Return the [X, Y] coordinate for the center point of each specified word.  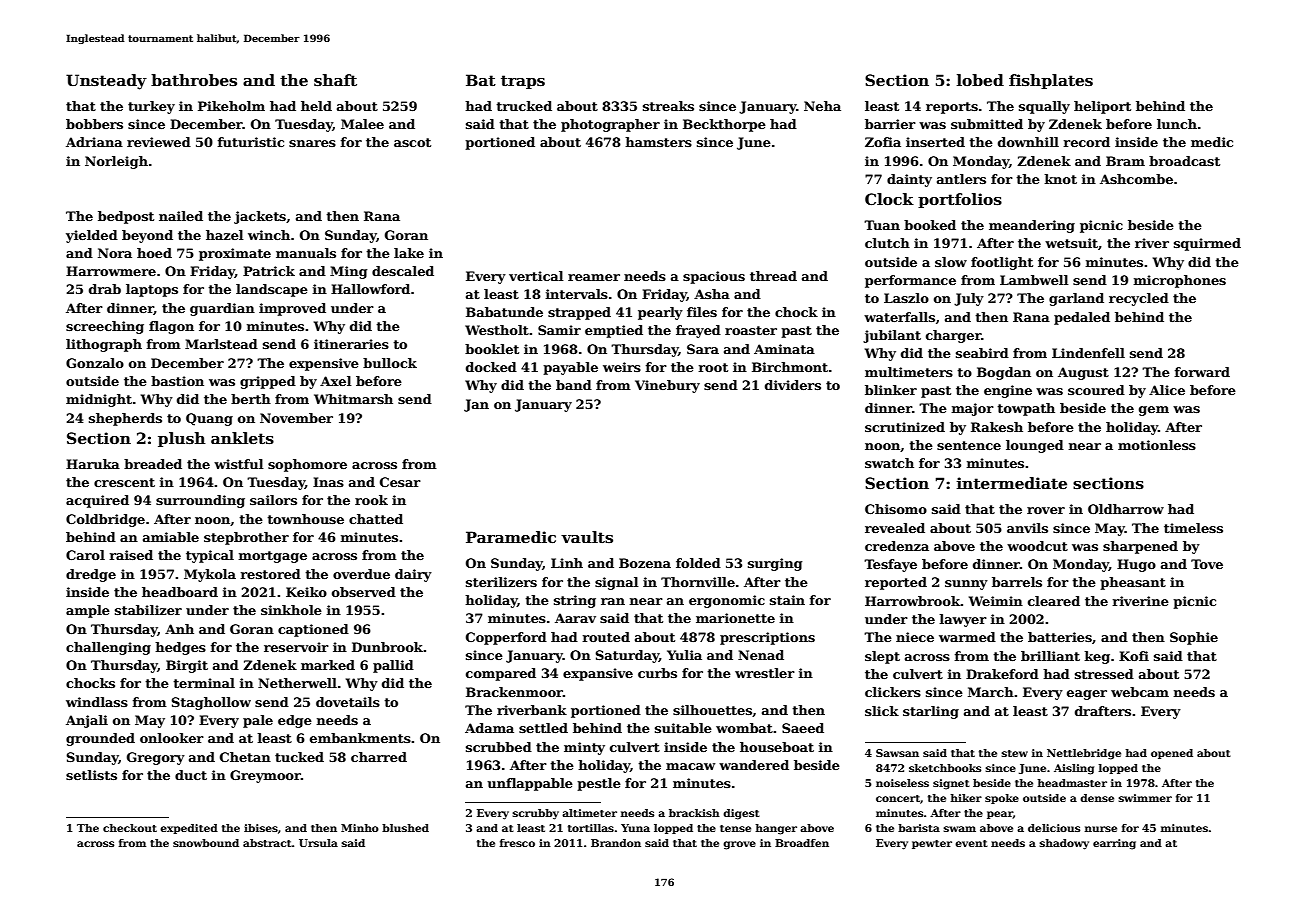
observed [364, 592]
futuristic [251, 142]
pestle [599, 784]
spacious [714, 277]
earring [1114, 844]
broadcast [1184, 161]
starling [931, 712]
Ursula [318, 843]
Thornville [698, 582]
